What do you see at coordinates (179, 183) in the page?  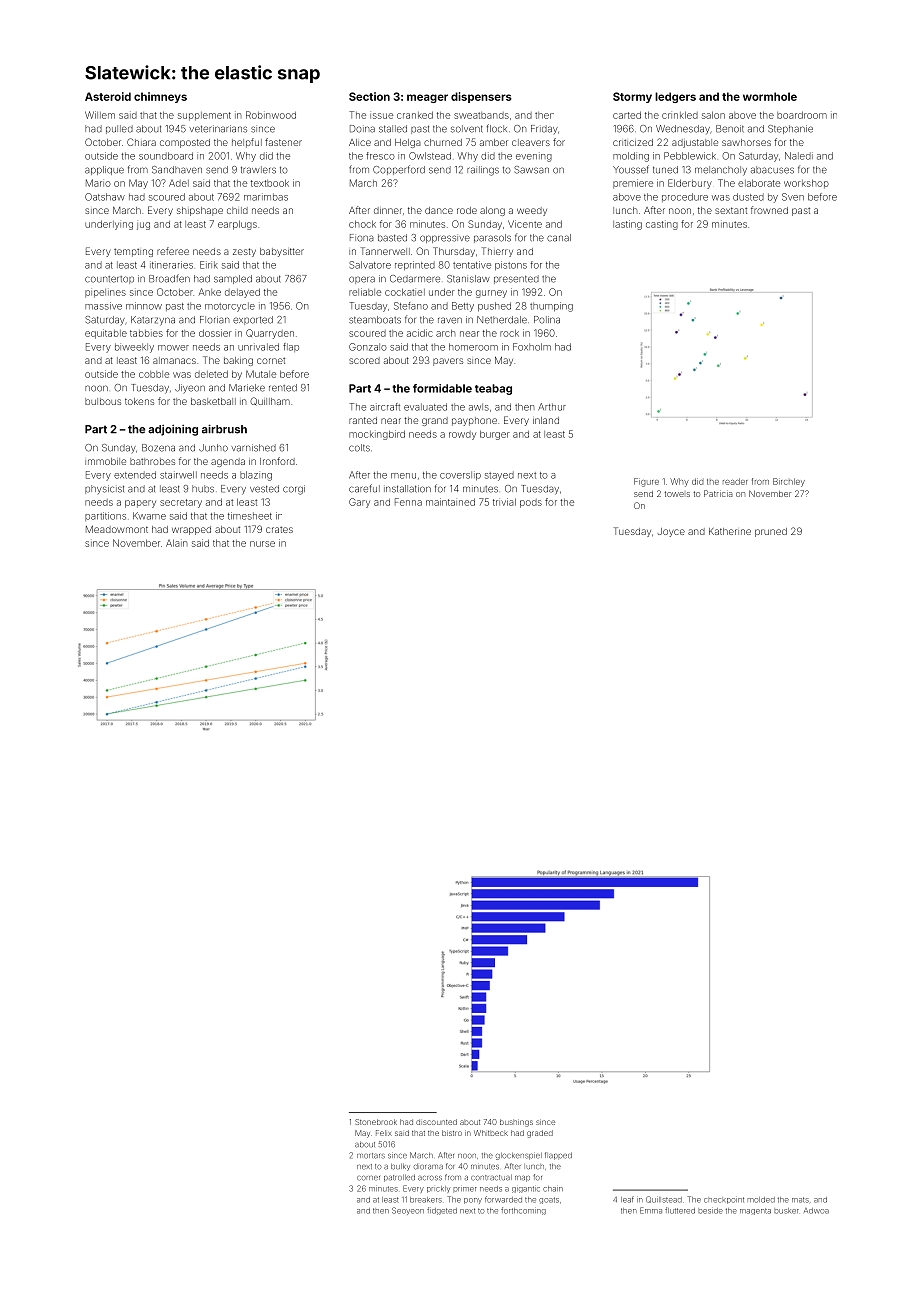 I see `Adel` at bounding box center [179, 183].
